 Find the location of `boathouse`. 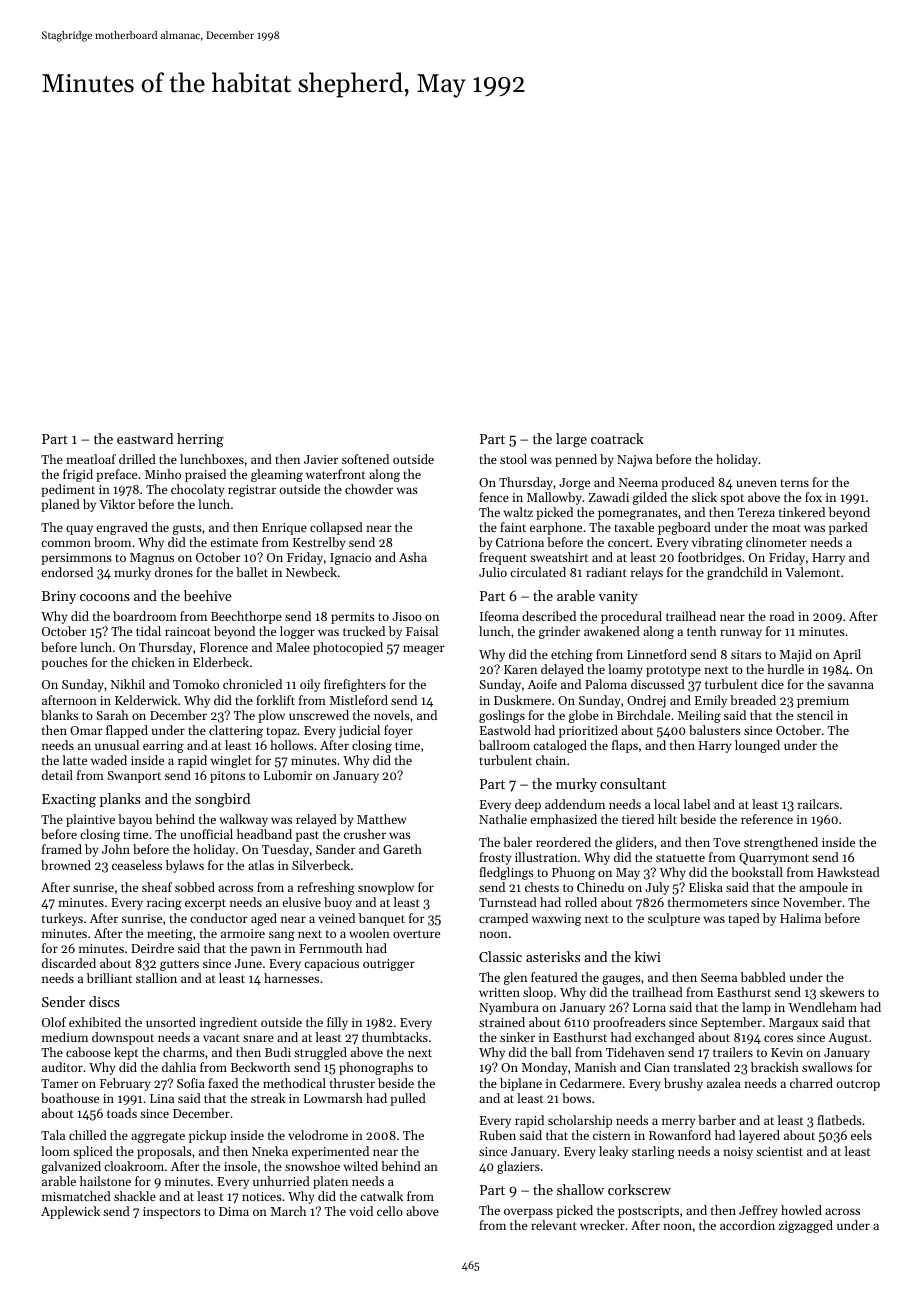

boathouse is located at coordinates (70, 1098).
